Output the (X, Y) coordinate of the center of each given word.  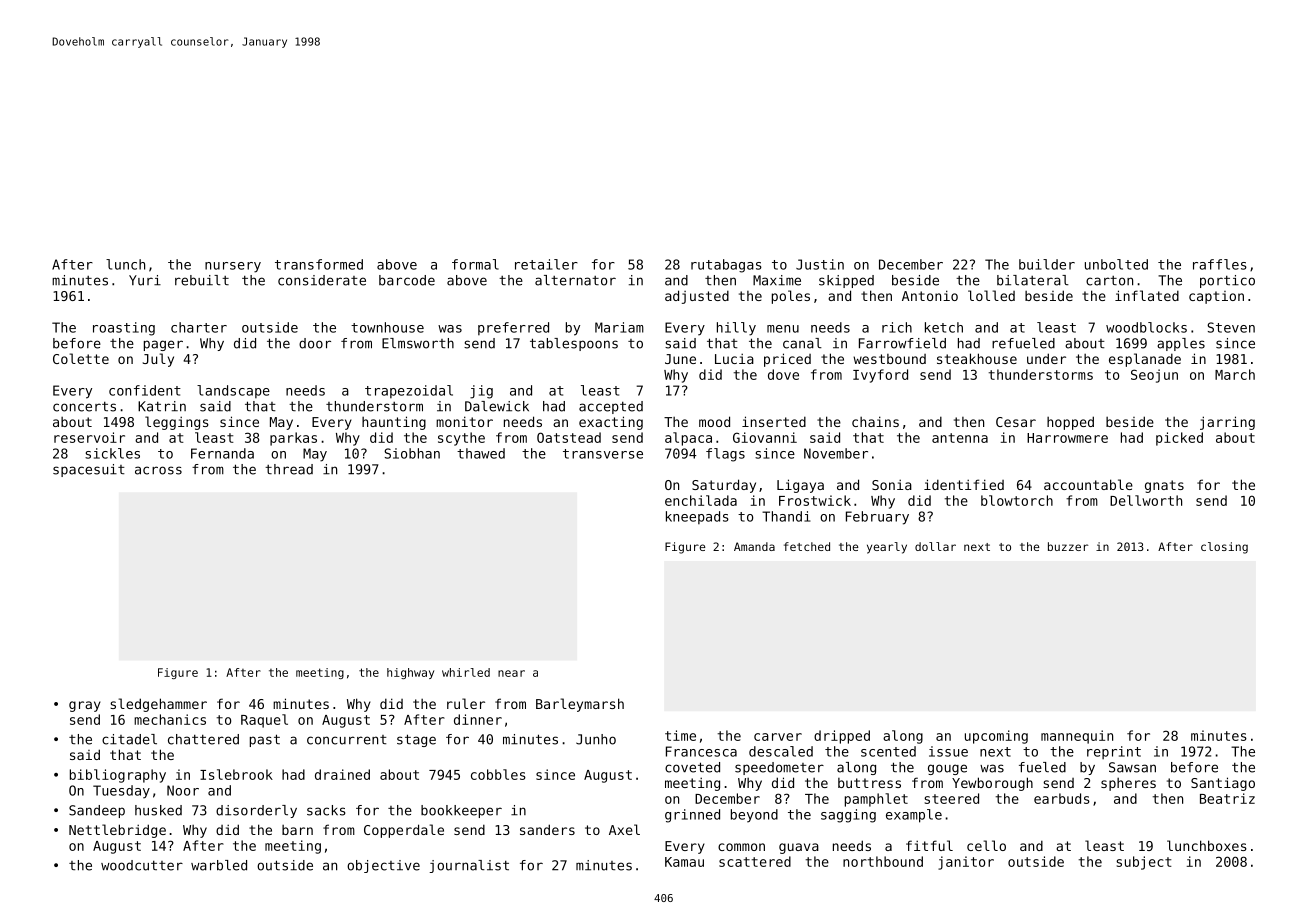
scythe (461, 439)
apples (1181, 344)
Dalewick (497, 406)
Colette (81, 358)
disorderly (256, 811)
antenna (960, 438)
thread (289, 469)
